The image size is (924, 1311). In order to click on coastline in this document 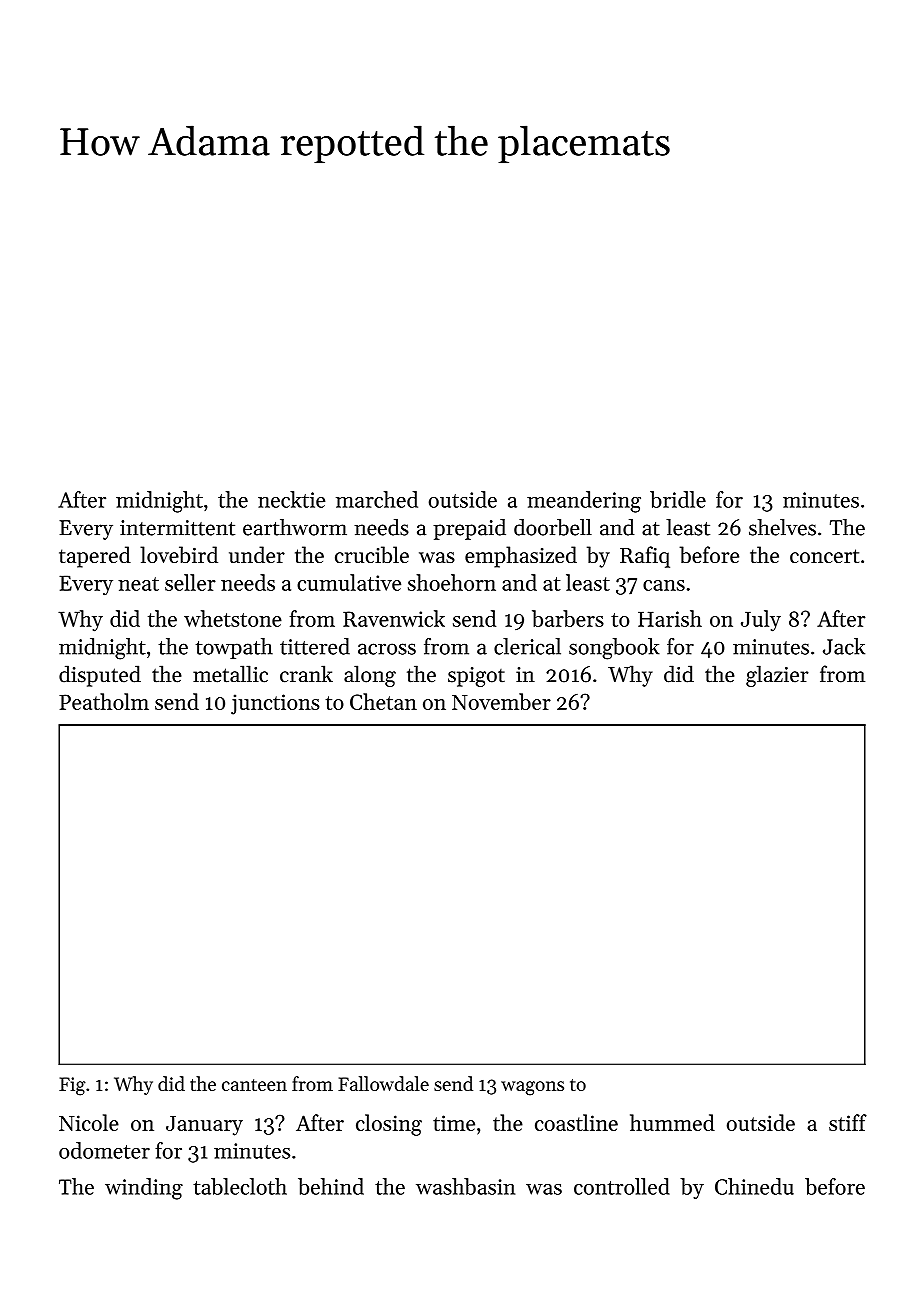, I will do `click(576, 1122)`.
